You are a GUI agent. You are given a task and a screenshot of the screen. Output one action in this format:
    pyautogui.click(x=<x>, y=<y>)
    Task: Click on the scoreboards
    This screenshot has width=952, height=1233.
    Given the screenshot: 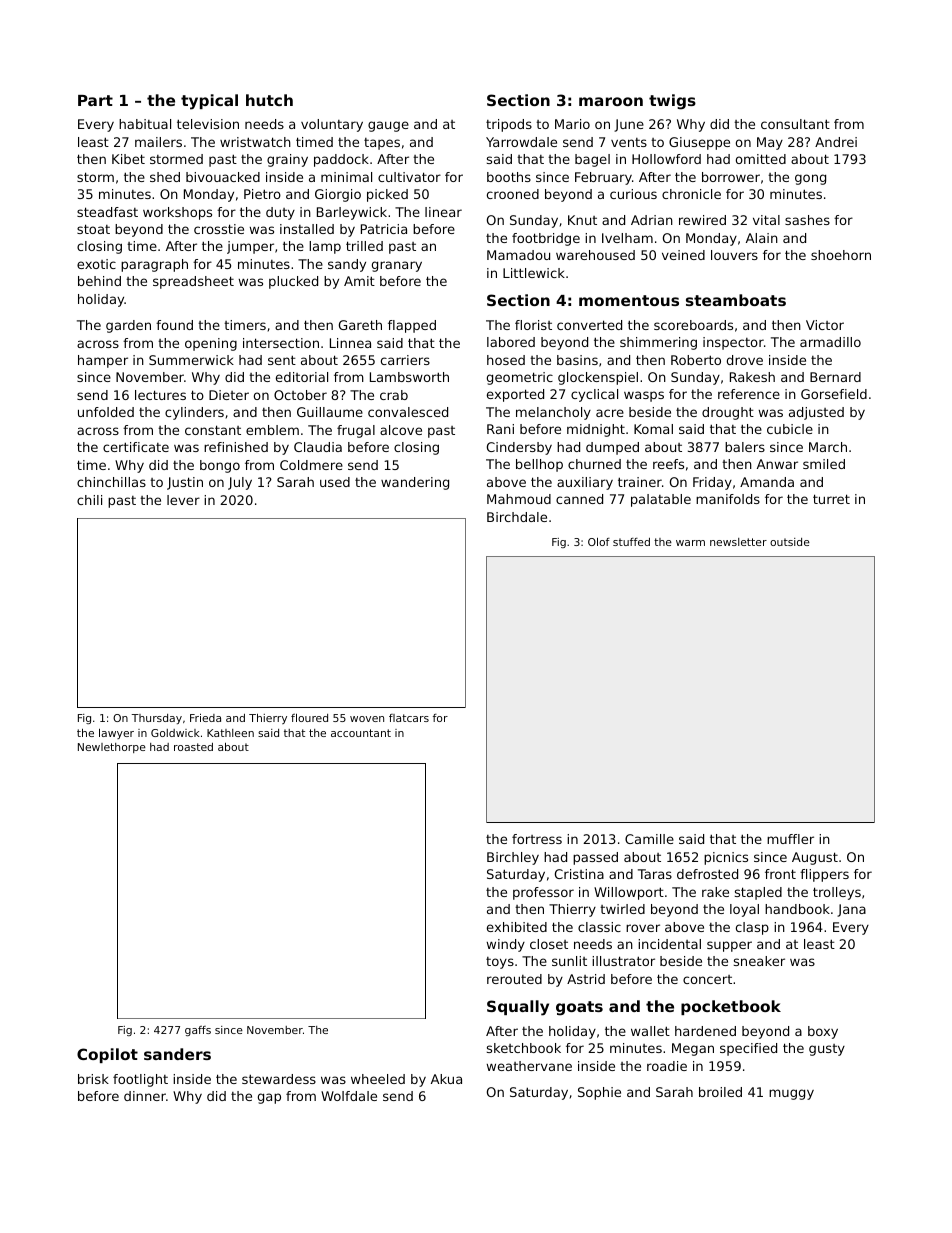 What is the action you would take?
    pyautogui.click(x=693, y=325)
